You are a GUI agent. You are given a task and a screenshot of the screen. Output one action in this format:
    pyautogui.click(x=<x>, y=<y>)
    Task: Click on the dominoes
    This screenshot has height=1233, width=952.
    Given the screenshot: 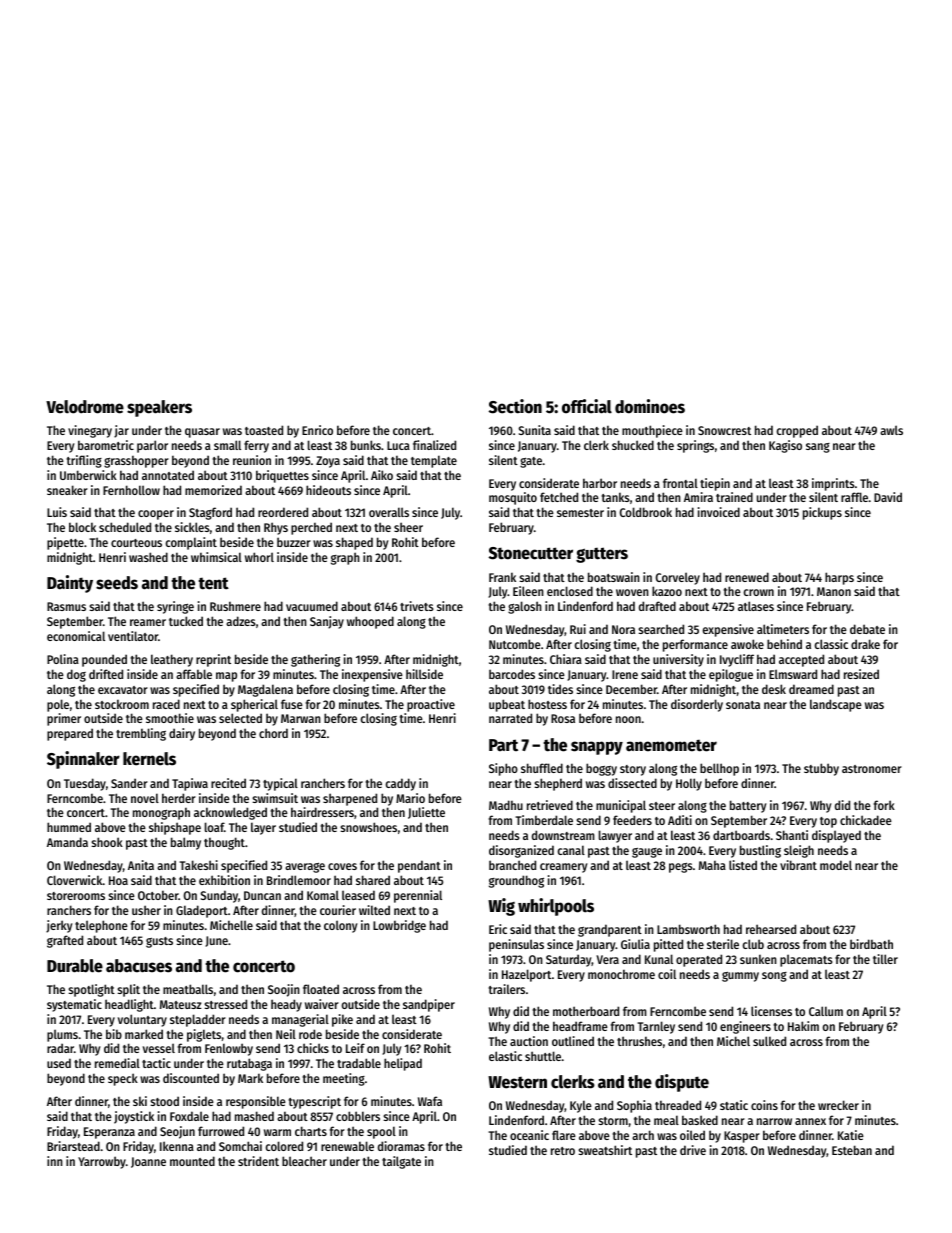 What is the action you would take?
    pyautogui.click(x=650, y=406)
